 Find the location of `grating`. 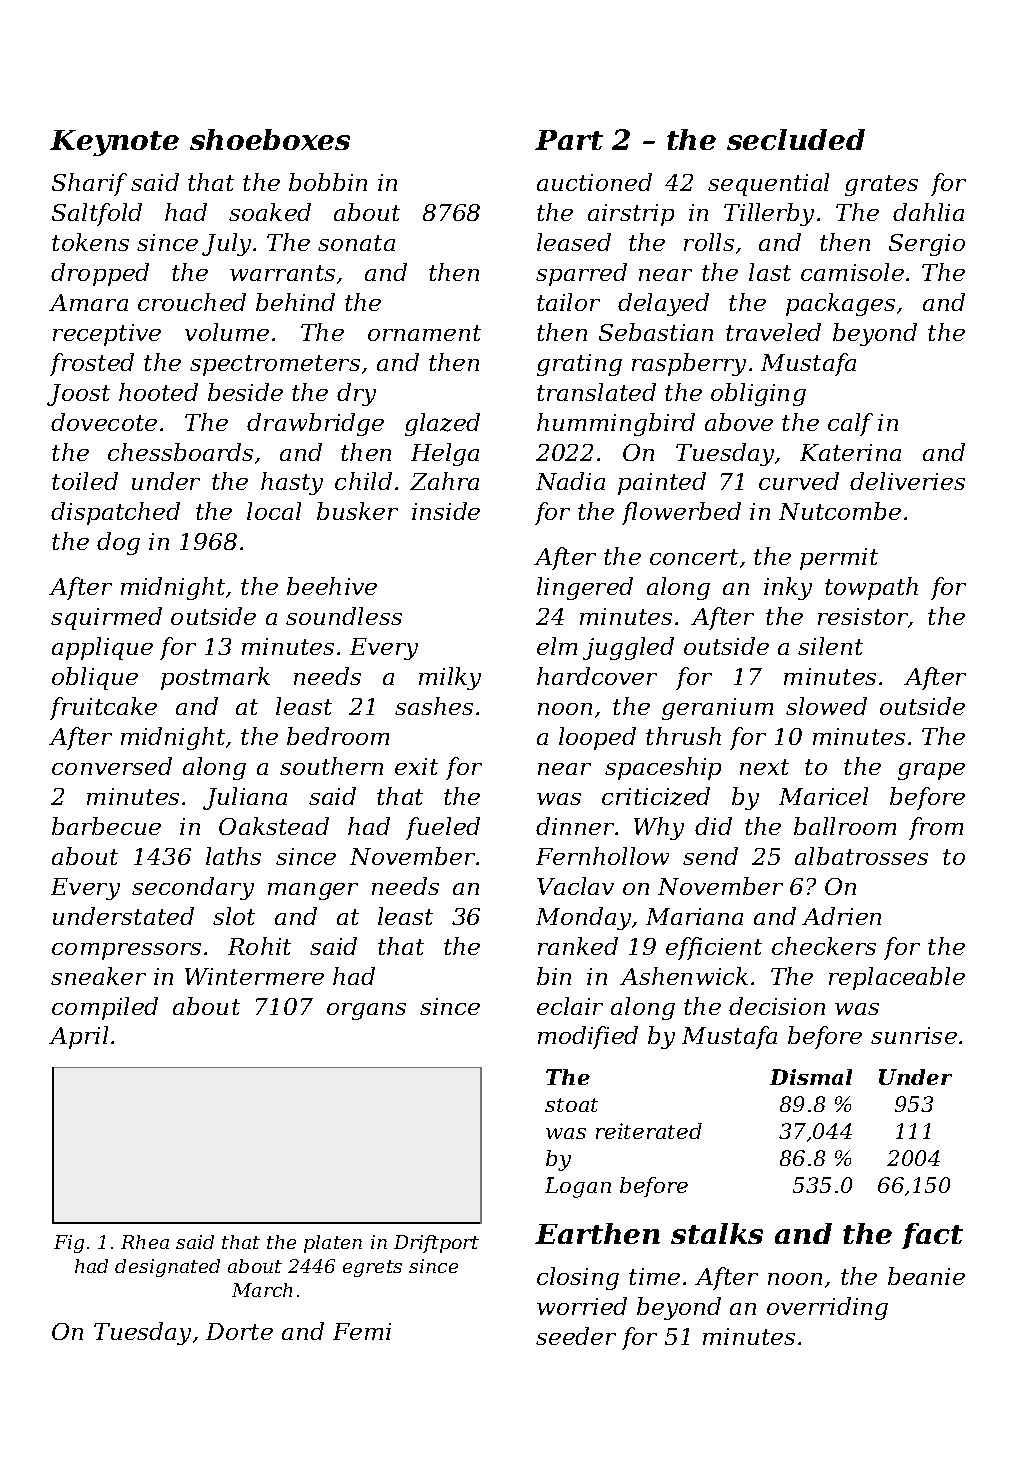

grating is located at coordinates (579, 365).
